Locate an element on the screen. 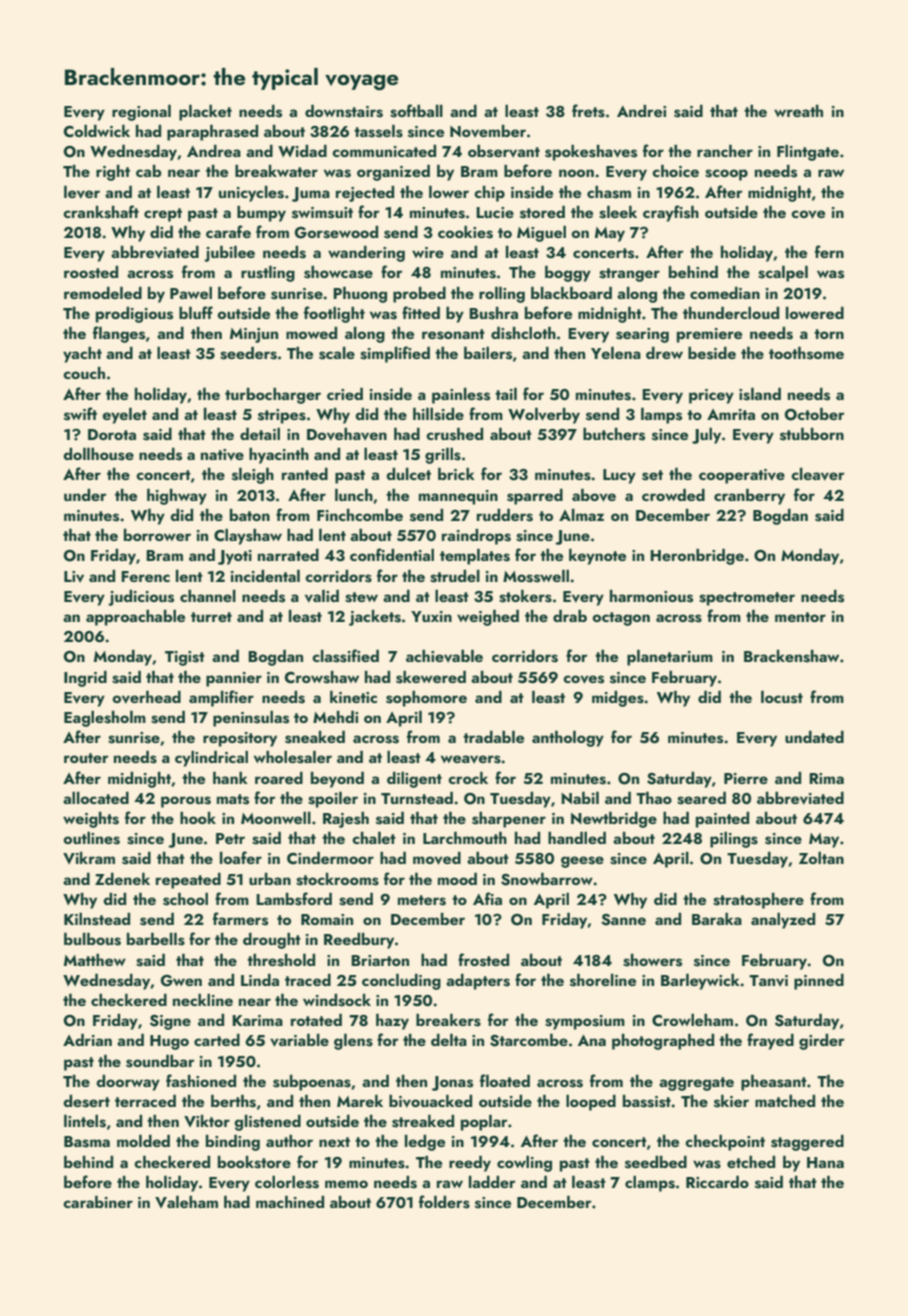  spoiler is located at coordinates (333, 800).
